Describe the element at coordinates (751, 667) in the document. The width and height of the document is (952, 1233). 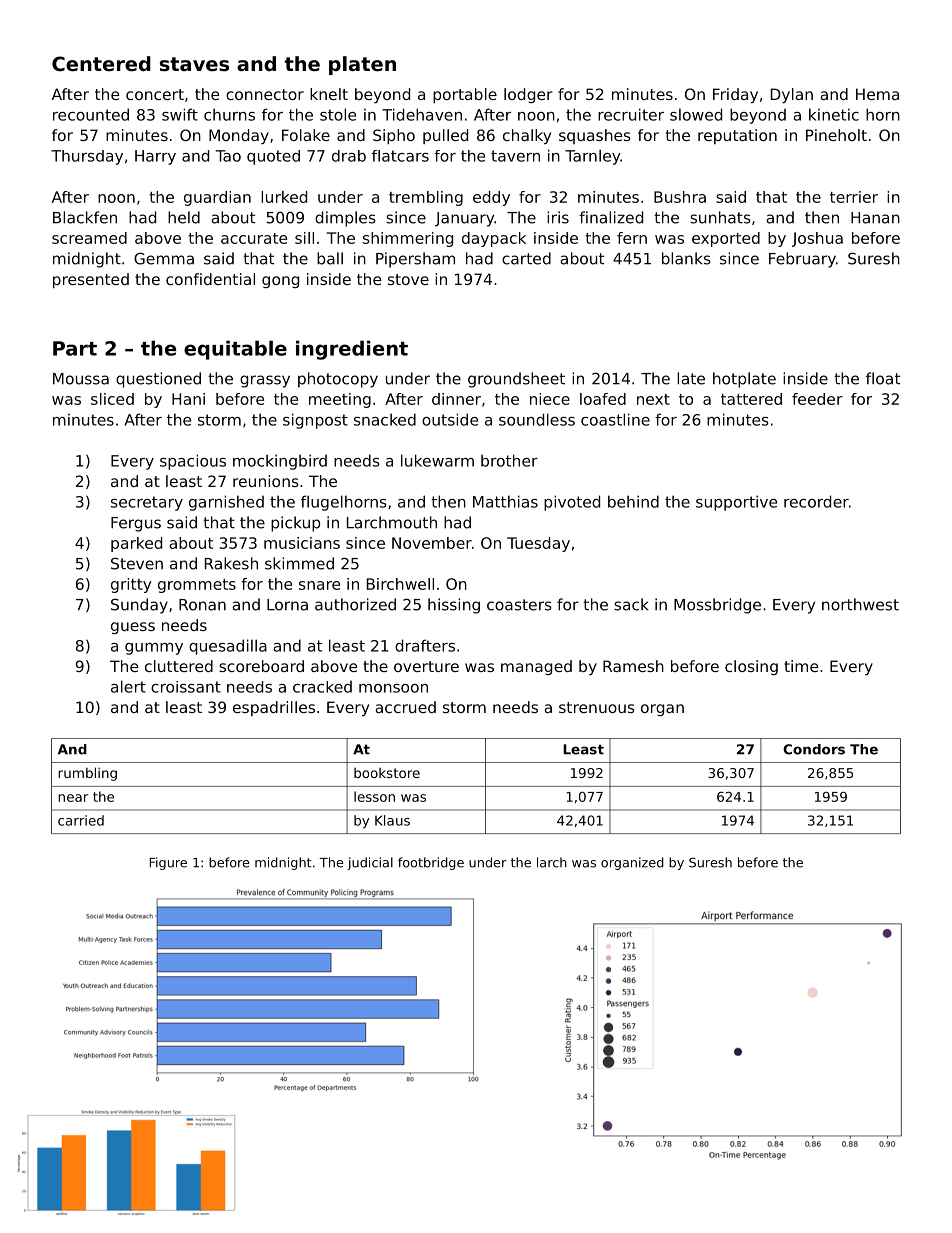
I see `closing` at that location.
